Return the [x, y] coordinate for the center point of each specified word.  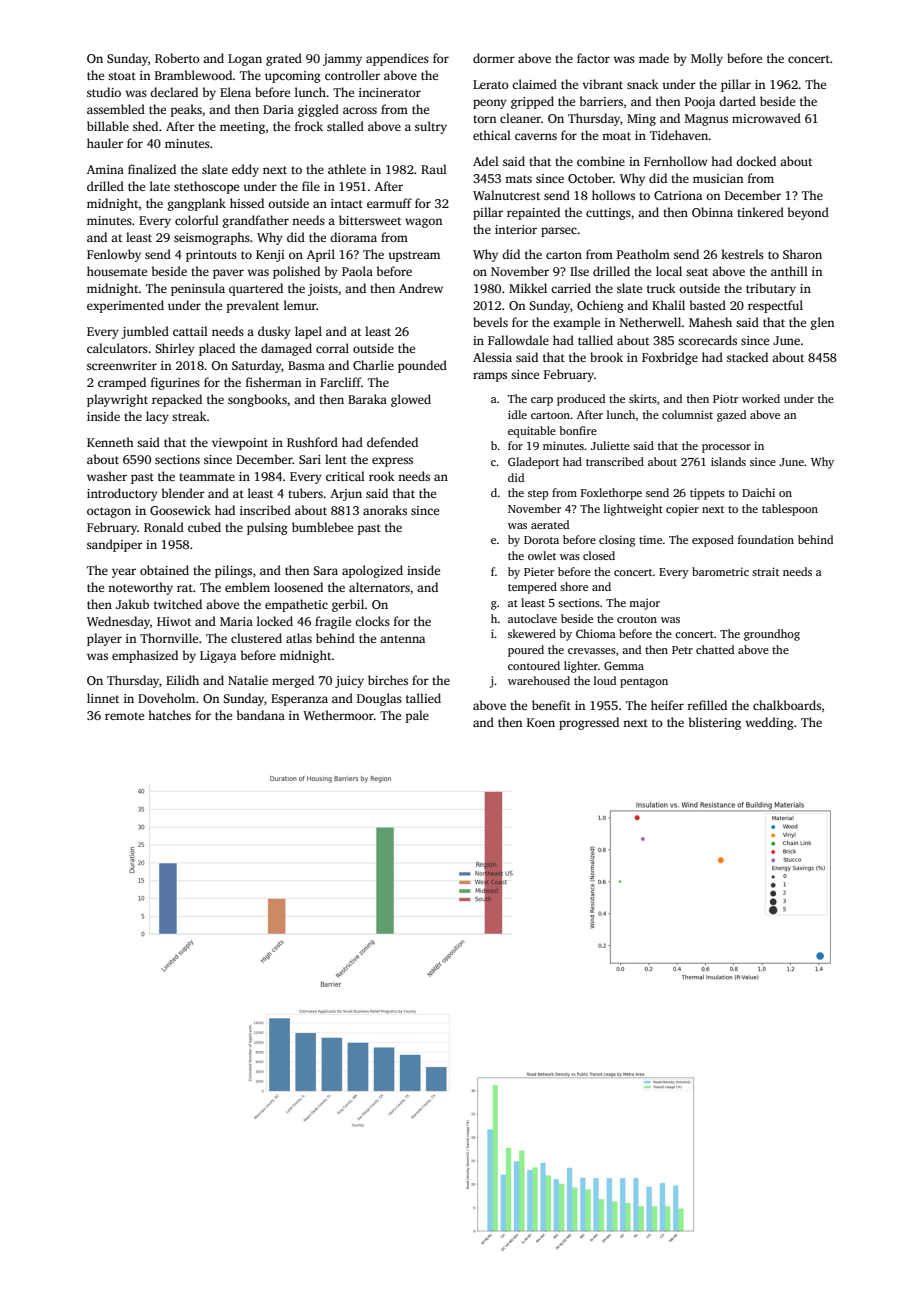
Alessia [492, 357]
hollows [613, 195]
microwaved [766, 118]
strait [765, 571]
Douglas [379, 699]
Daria [278, 109]
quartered [256, 289]
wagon [423, 223]
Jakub [132, 604]
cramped [122, 383]
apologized [372, 571]
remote [124, 716]
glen [822, 323]
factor [593, 58]
